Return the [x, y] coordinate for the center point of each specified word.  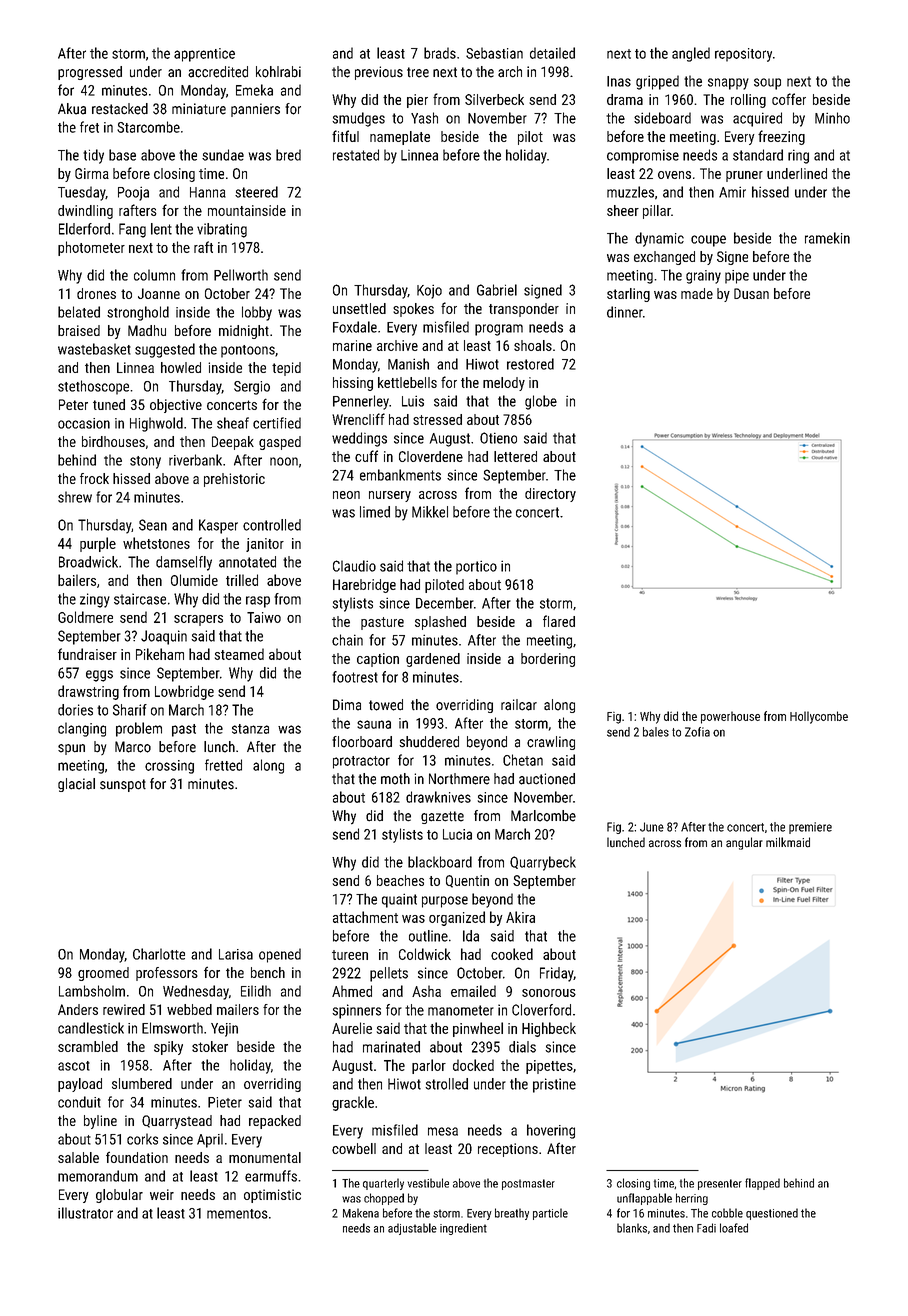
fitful [345, 136]
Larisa [236, 954]
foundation [137, 1157]
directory [550, 495]
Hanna [208, 192]
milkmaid [788, 842]
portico [476, 567]
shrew [75, 497]
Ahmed [352, 991]
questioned [772, 1214]
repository [743, 55]
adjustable [412, 1229]
